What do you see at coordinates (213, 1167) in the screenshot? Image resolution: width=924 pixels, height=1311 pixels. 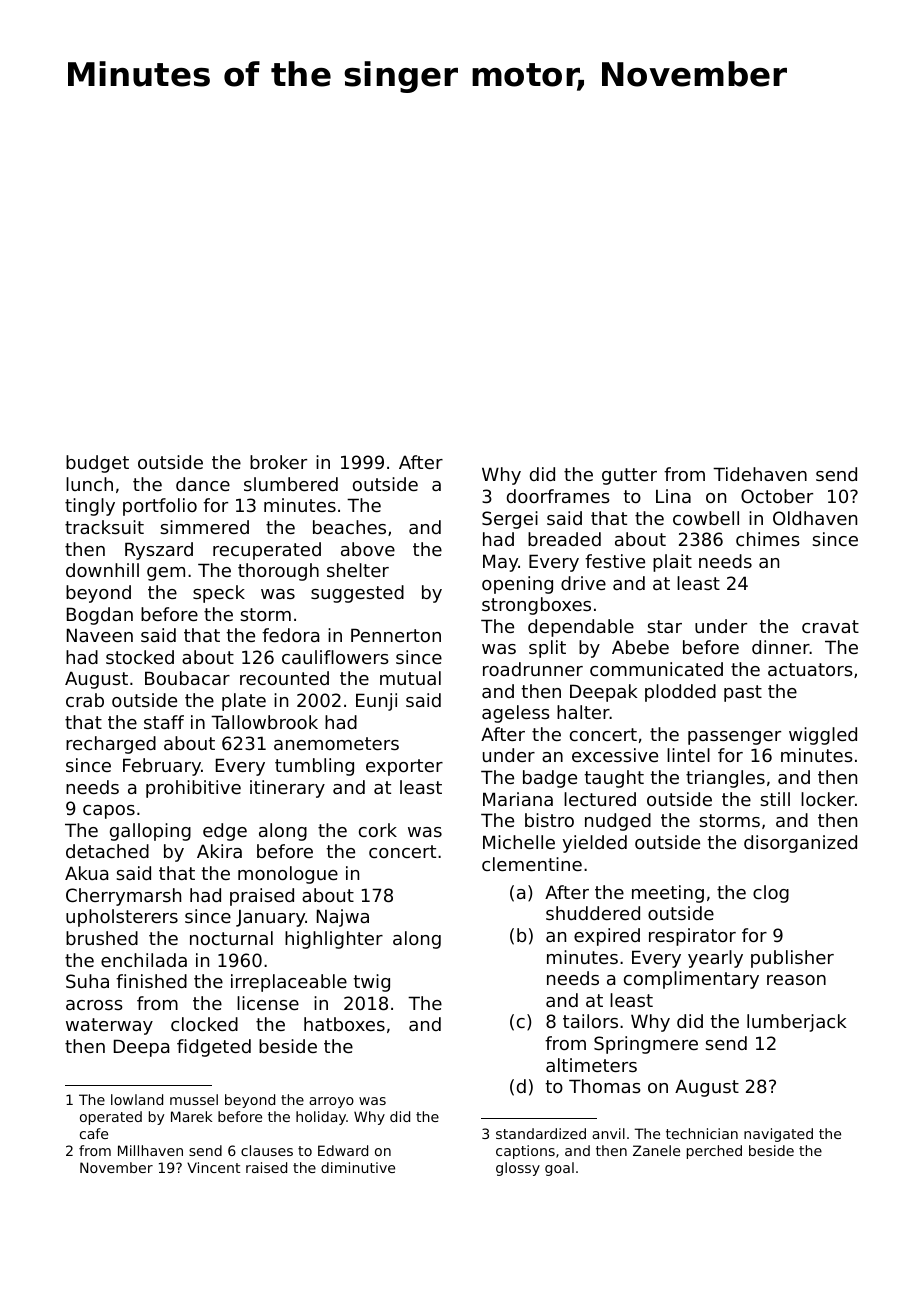 I see `Vincent` at bounding box center [213, 1167].
